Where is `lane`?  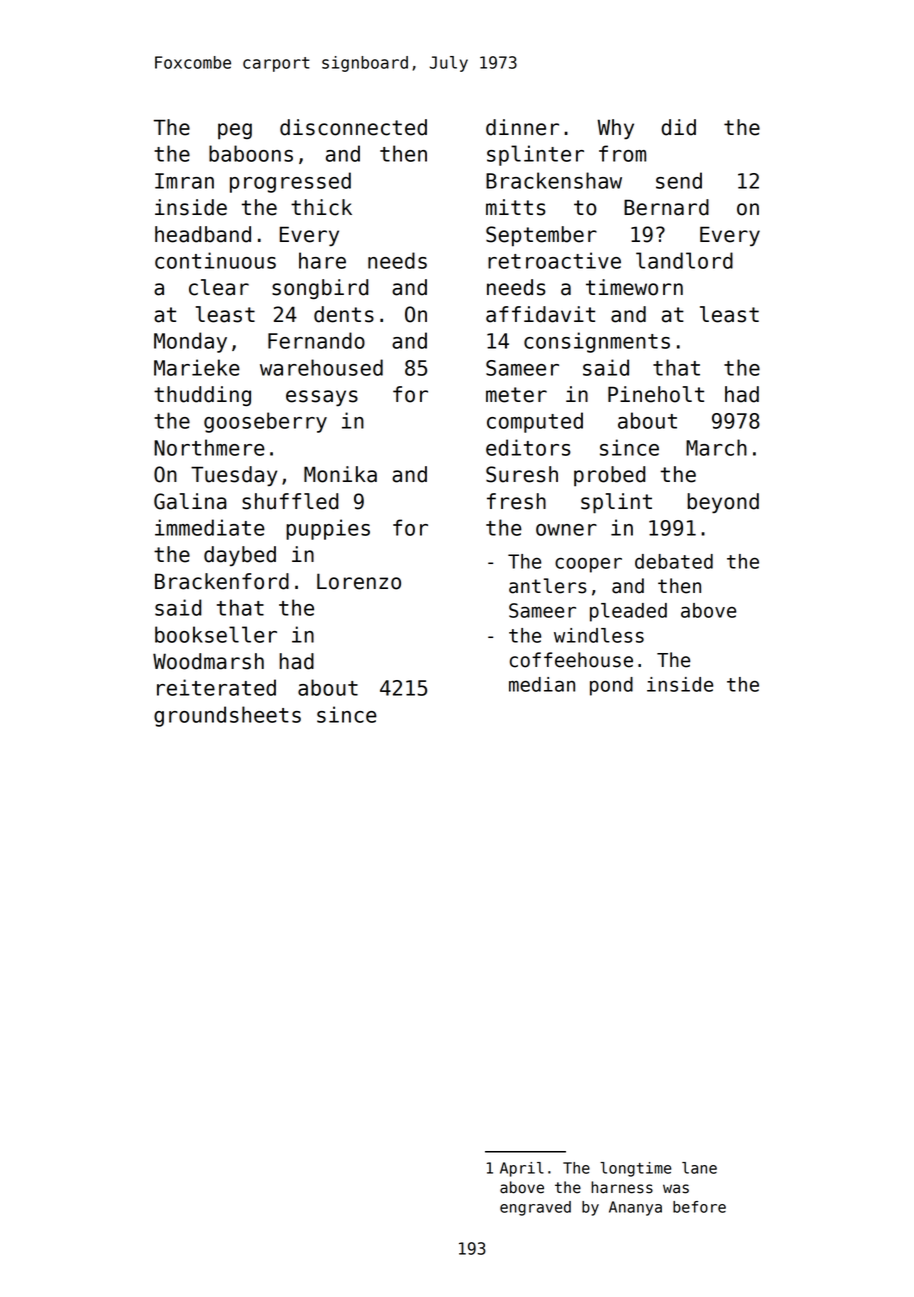 lane is located at coordinates (699, 1168).
